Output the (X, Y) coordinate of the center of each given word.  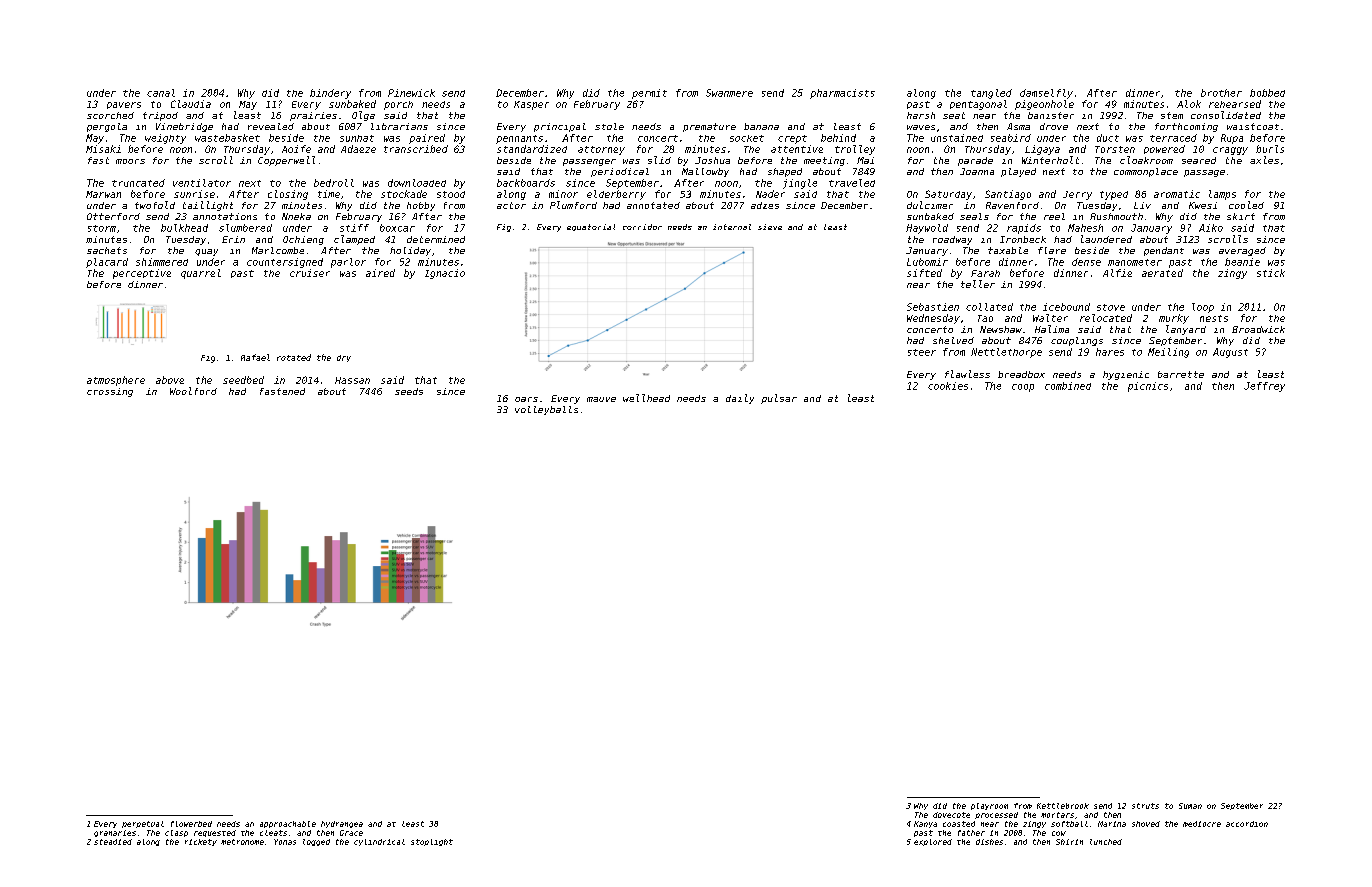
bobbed (1267, 93)
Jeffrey (1264, 387)
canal (161, 93)
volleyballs (546, 410)
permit (649, 94)
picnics (1148, 387)
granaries (115, 833)
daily (740, 399)
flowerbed (191, 824)
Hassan (352, 380)
